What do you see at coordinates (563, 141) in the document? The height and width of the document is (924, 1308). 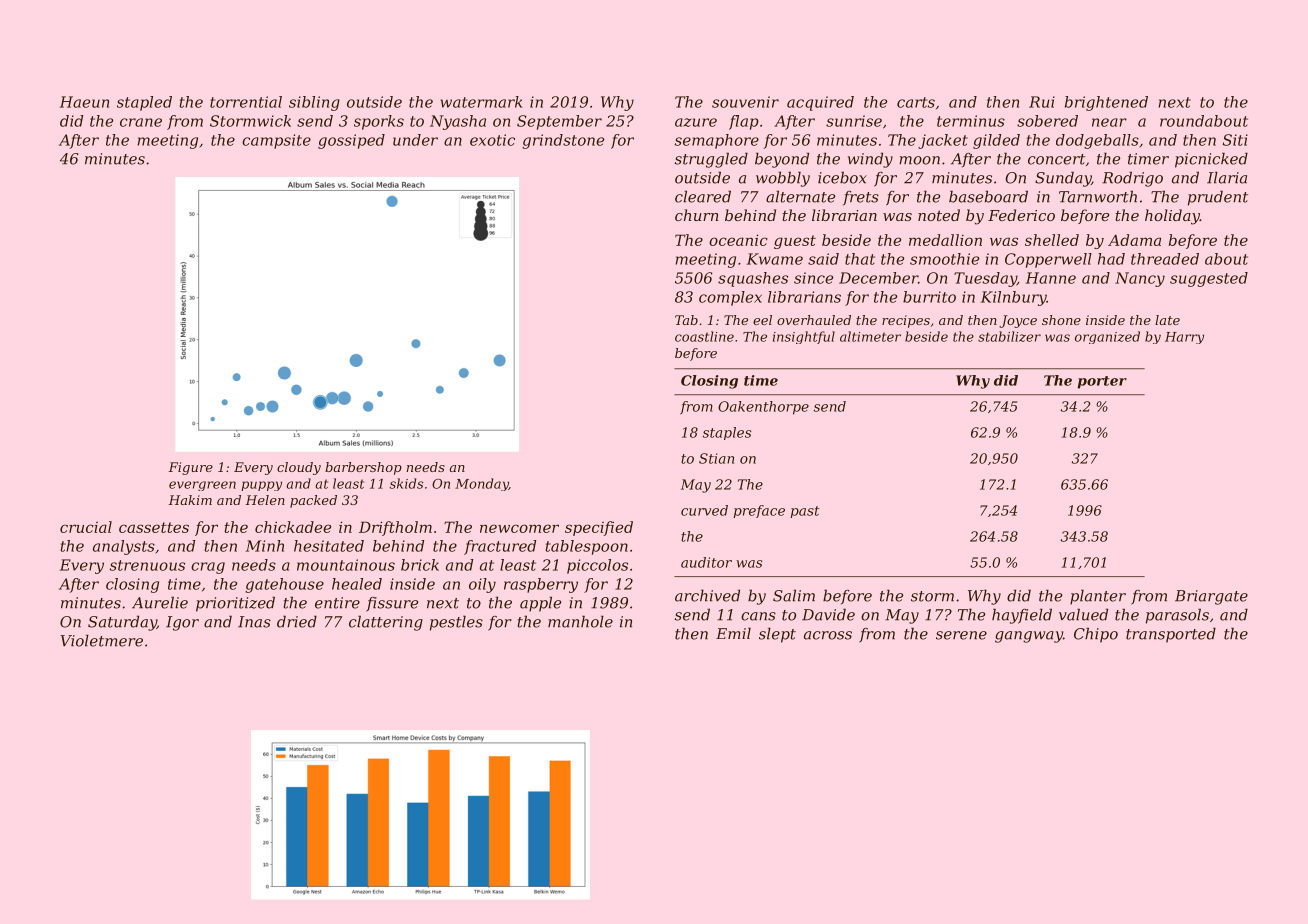 I see `grindstone` at bounding box center [563, 141].
